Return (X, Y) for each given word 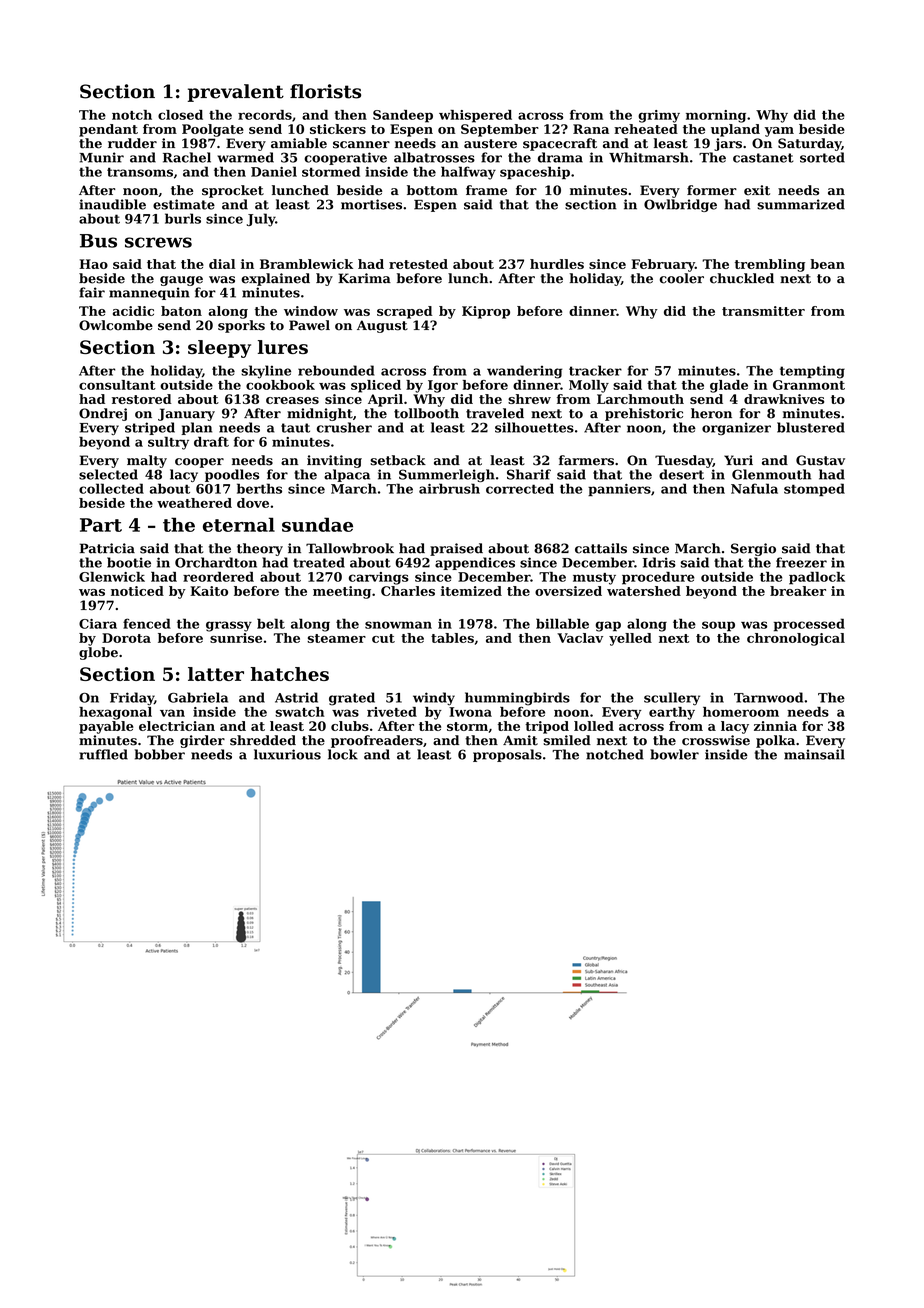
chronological (796, 639)
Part (101, 525)
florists (325, 91)
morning (716, 116)
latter (216, 674)
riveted (392, 712)
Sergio (753, 549)
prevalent (236, 93)
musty (594, 579)
